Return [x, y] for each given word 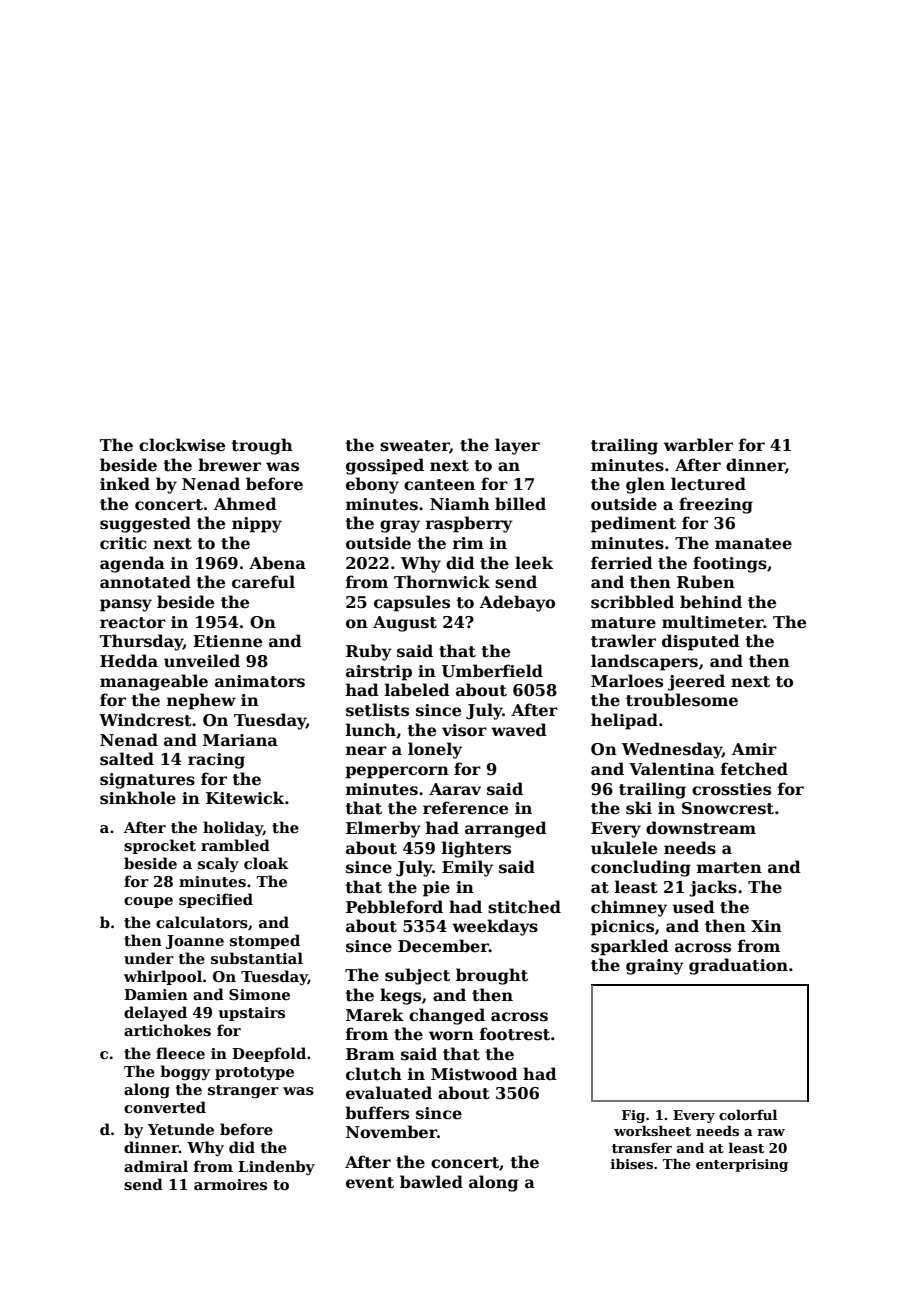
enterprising [742, 1165]
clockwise [182, 445]
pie [436, 889]
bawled [431, 1182]
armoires [230, 1184]
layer [517, 446]
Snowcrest [728, 808]
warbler [698, 445]
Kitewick [245, 798]
